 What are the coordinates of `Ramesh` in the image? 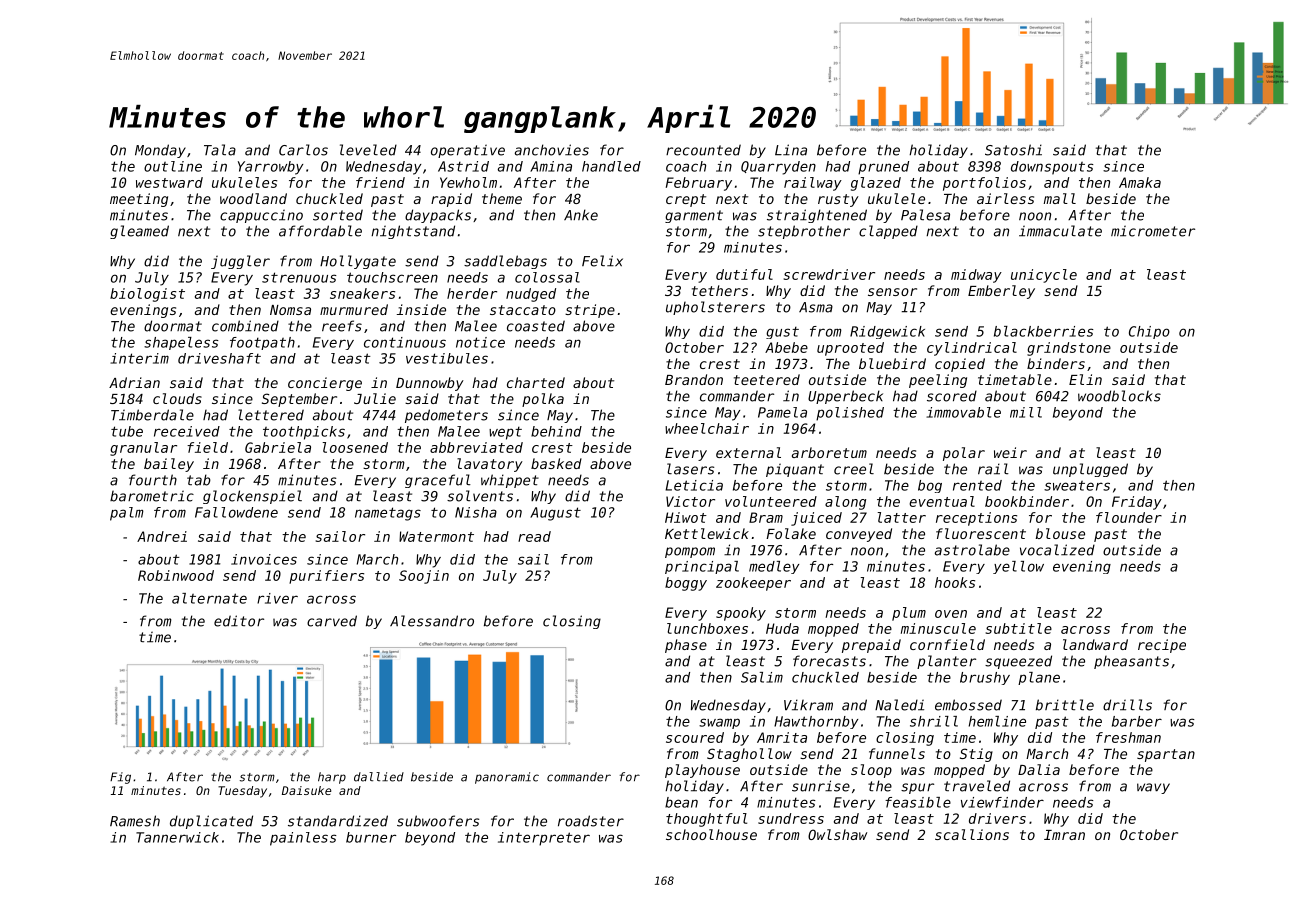 It's located at (135, 821).
